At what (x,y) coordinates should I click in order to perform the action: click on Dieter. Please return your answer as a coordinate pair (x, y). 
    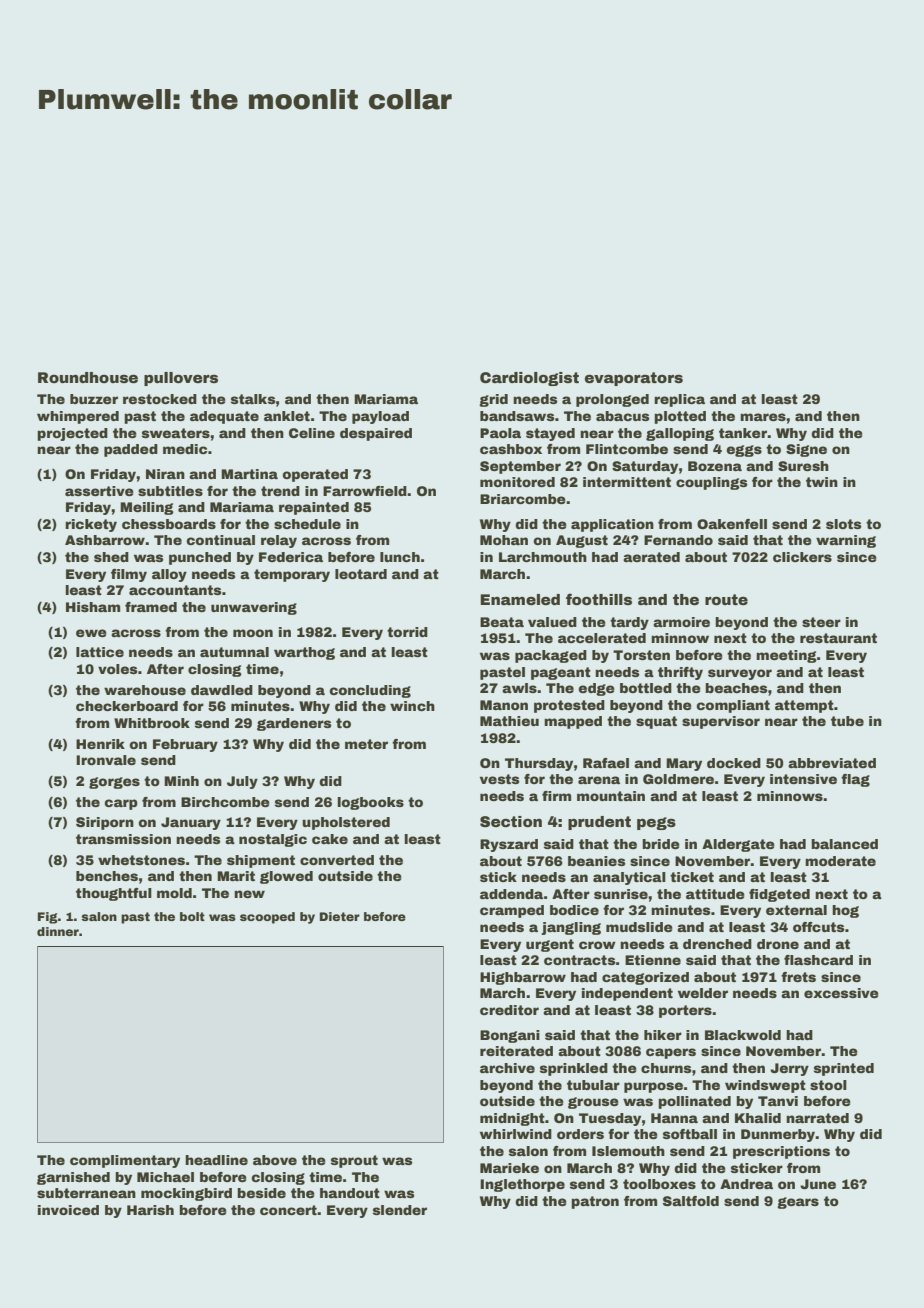
    Looking at the image, I should click on (340, 916).
